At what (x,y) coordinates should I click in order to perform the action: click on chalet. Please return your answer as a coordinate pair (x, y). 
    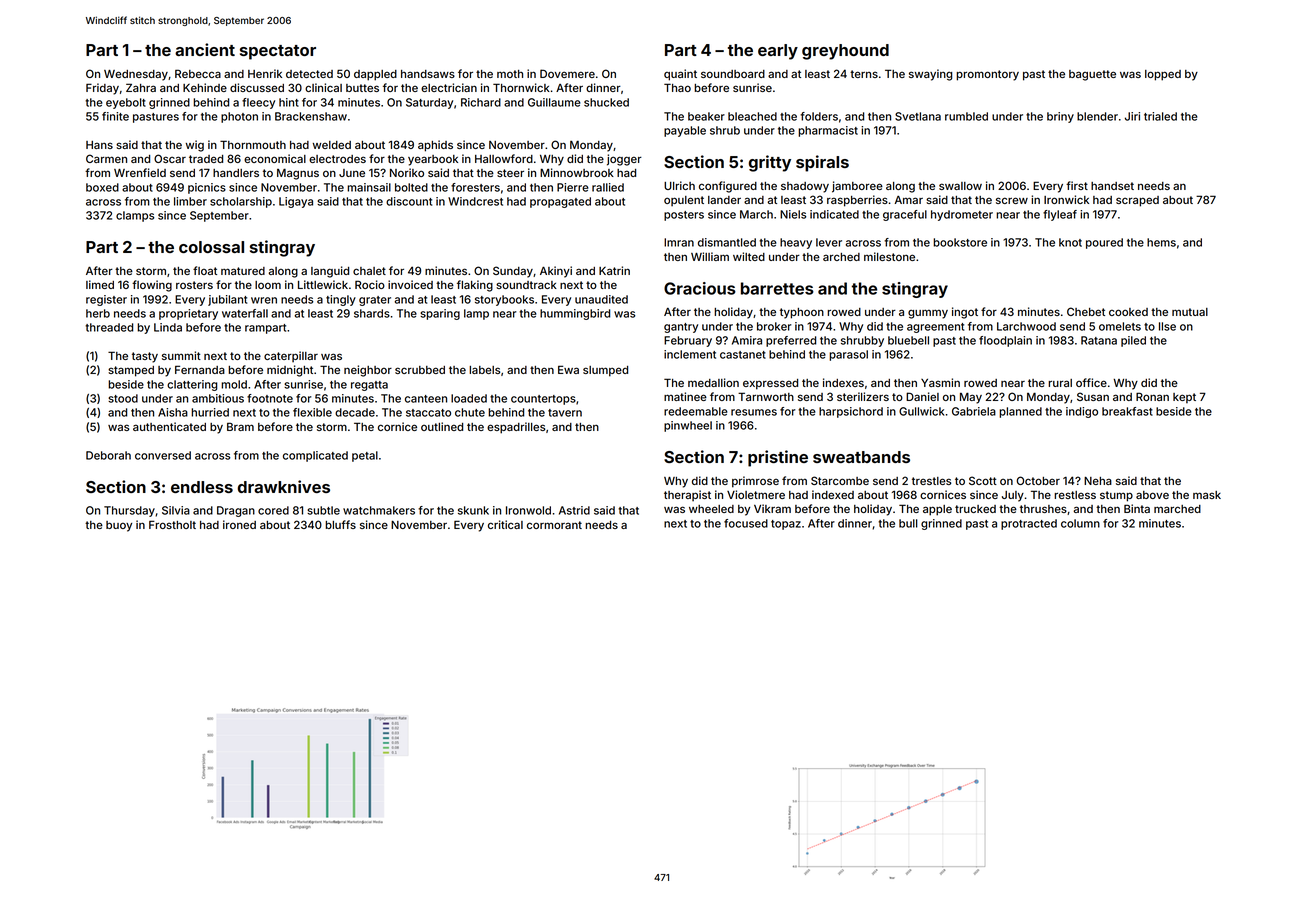
    Looking at the image, I should click on (369, 271).
